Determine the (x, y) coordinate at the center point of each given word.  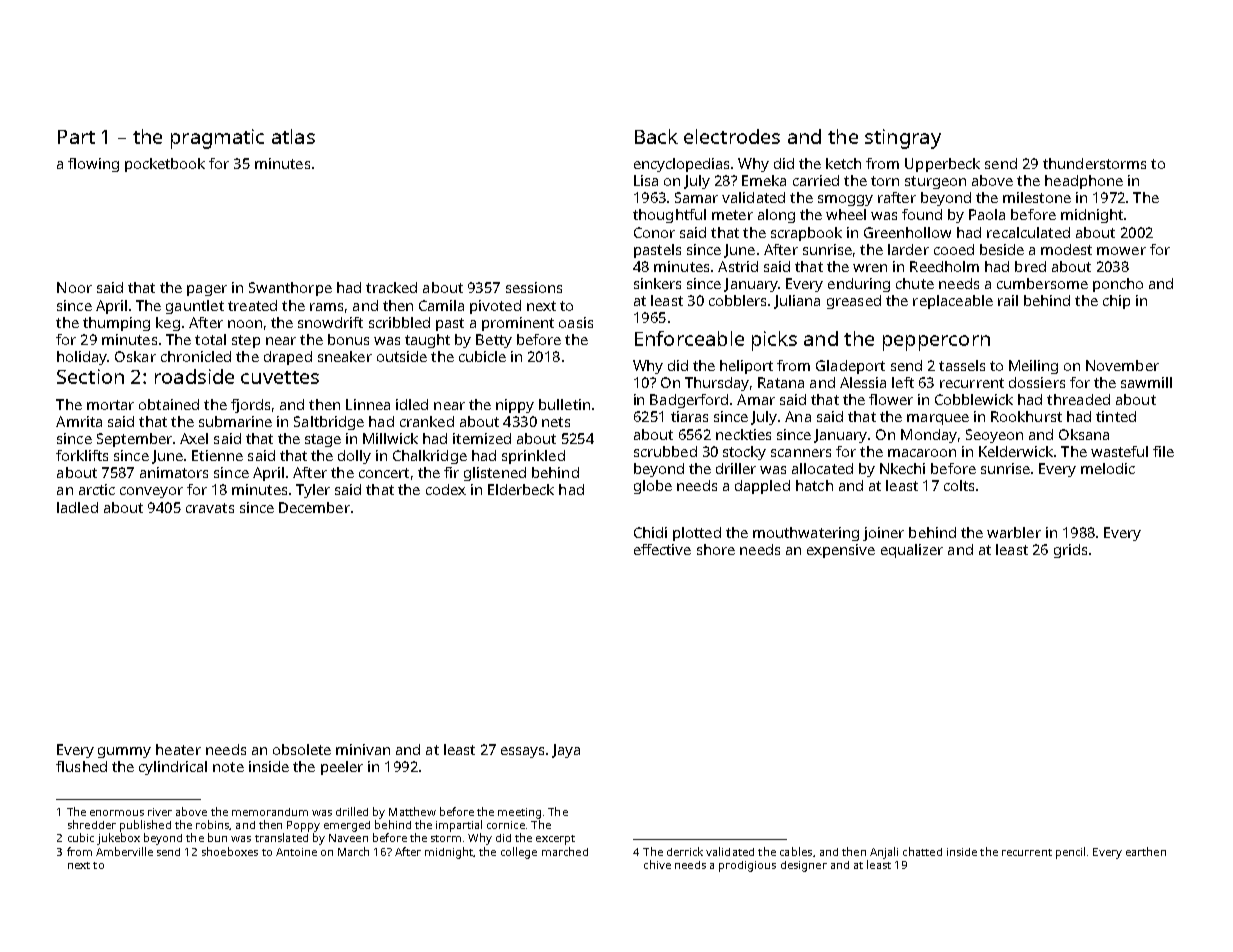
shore (716, 549)
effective (662, 549)
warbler (1014, 532)
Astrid (738, 266)
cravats (210, 508)
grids (1070, 551)
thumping (116, 324)
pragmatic (217, 139)
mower (1121, 251)
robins (212, 824)
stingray (903, 139)
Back (656, 136)
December (314, 507)
